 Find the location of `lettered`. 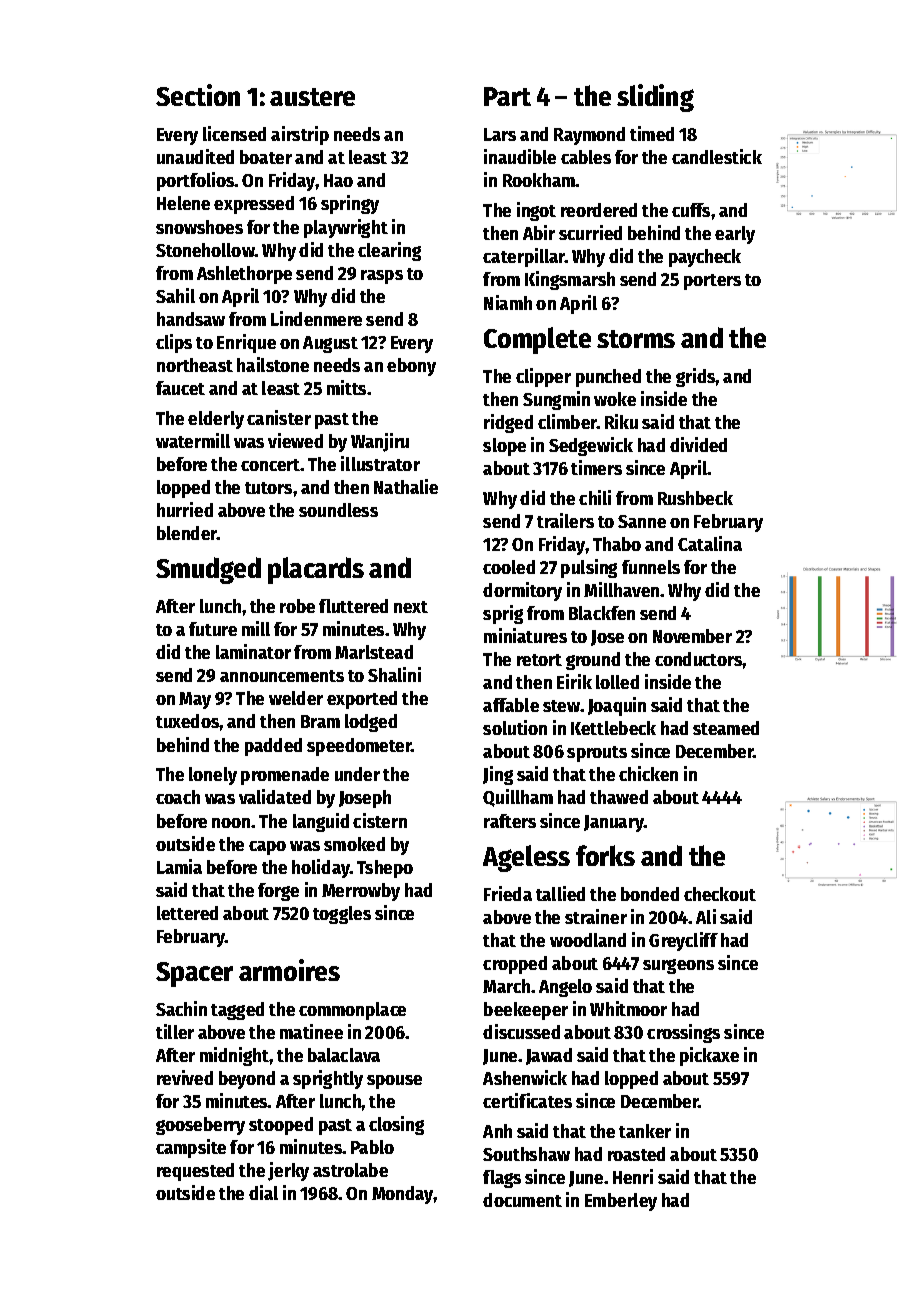

lettered is located at coordinates (187, 913).
